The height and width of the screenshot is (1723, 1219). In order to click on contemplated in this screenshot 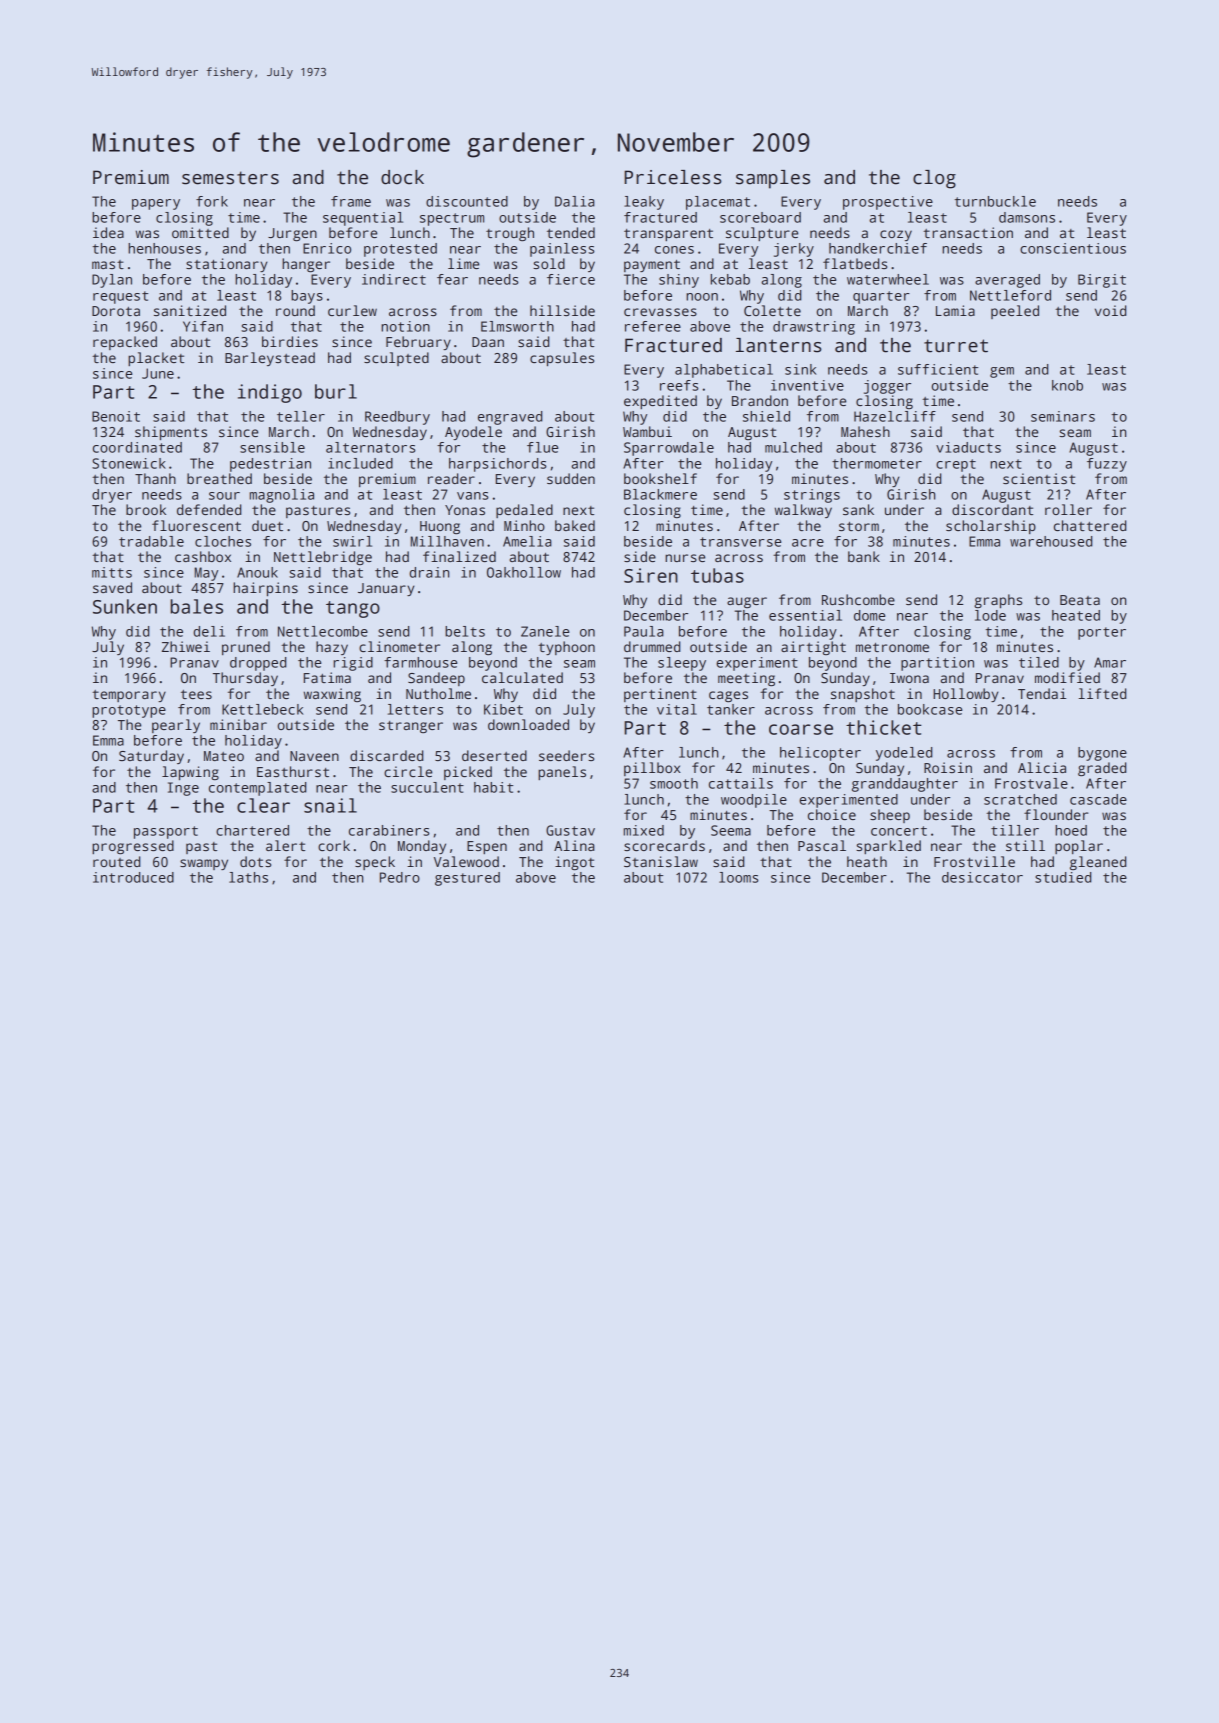, I will do `click(257, 789)`.
